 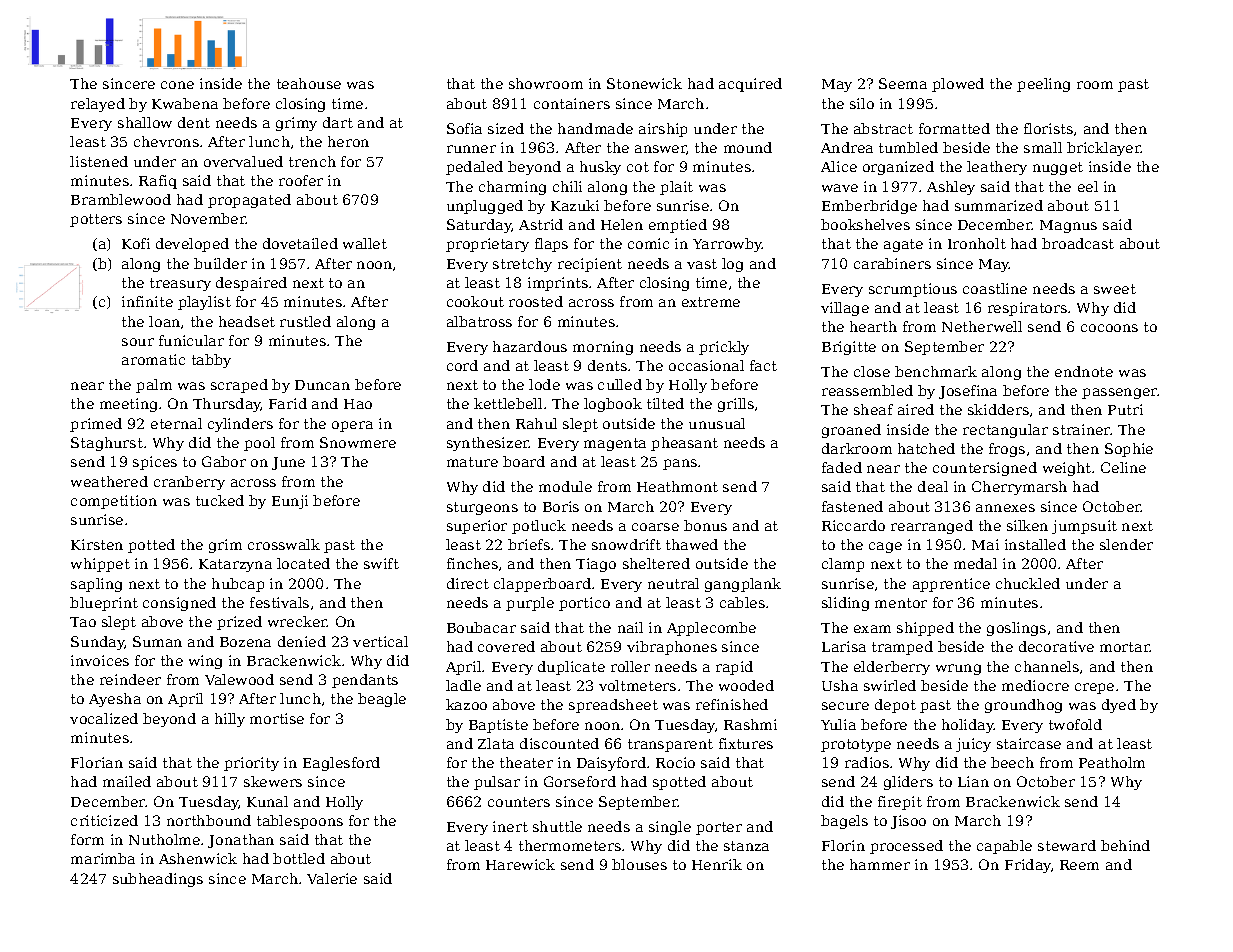 What do you see at coordinates (191, 340) in the page?
I see `funicular` at bounding box center [191, 340].
